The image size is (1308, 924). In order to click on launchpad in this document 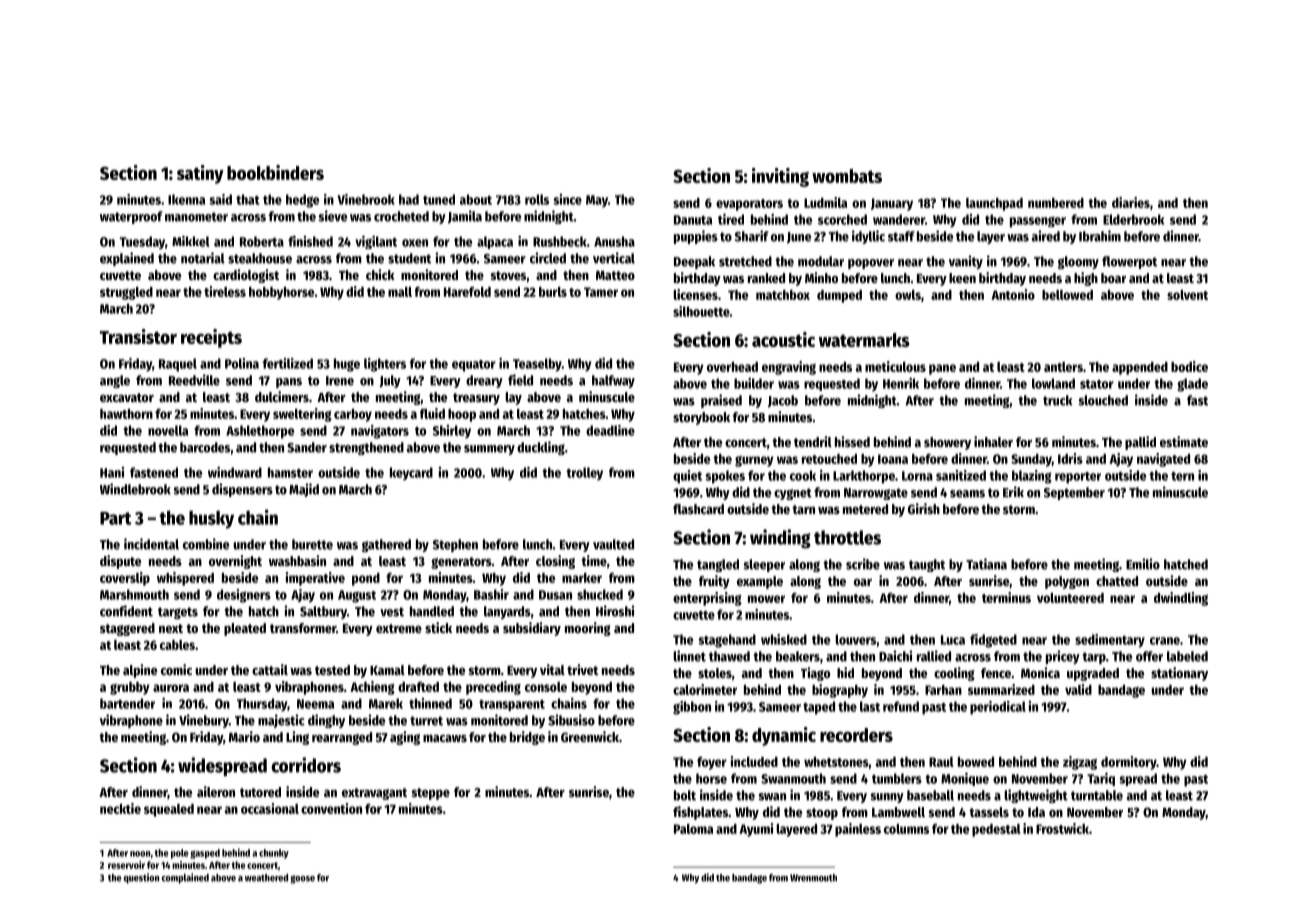, I will do `click(994, 204)`.
